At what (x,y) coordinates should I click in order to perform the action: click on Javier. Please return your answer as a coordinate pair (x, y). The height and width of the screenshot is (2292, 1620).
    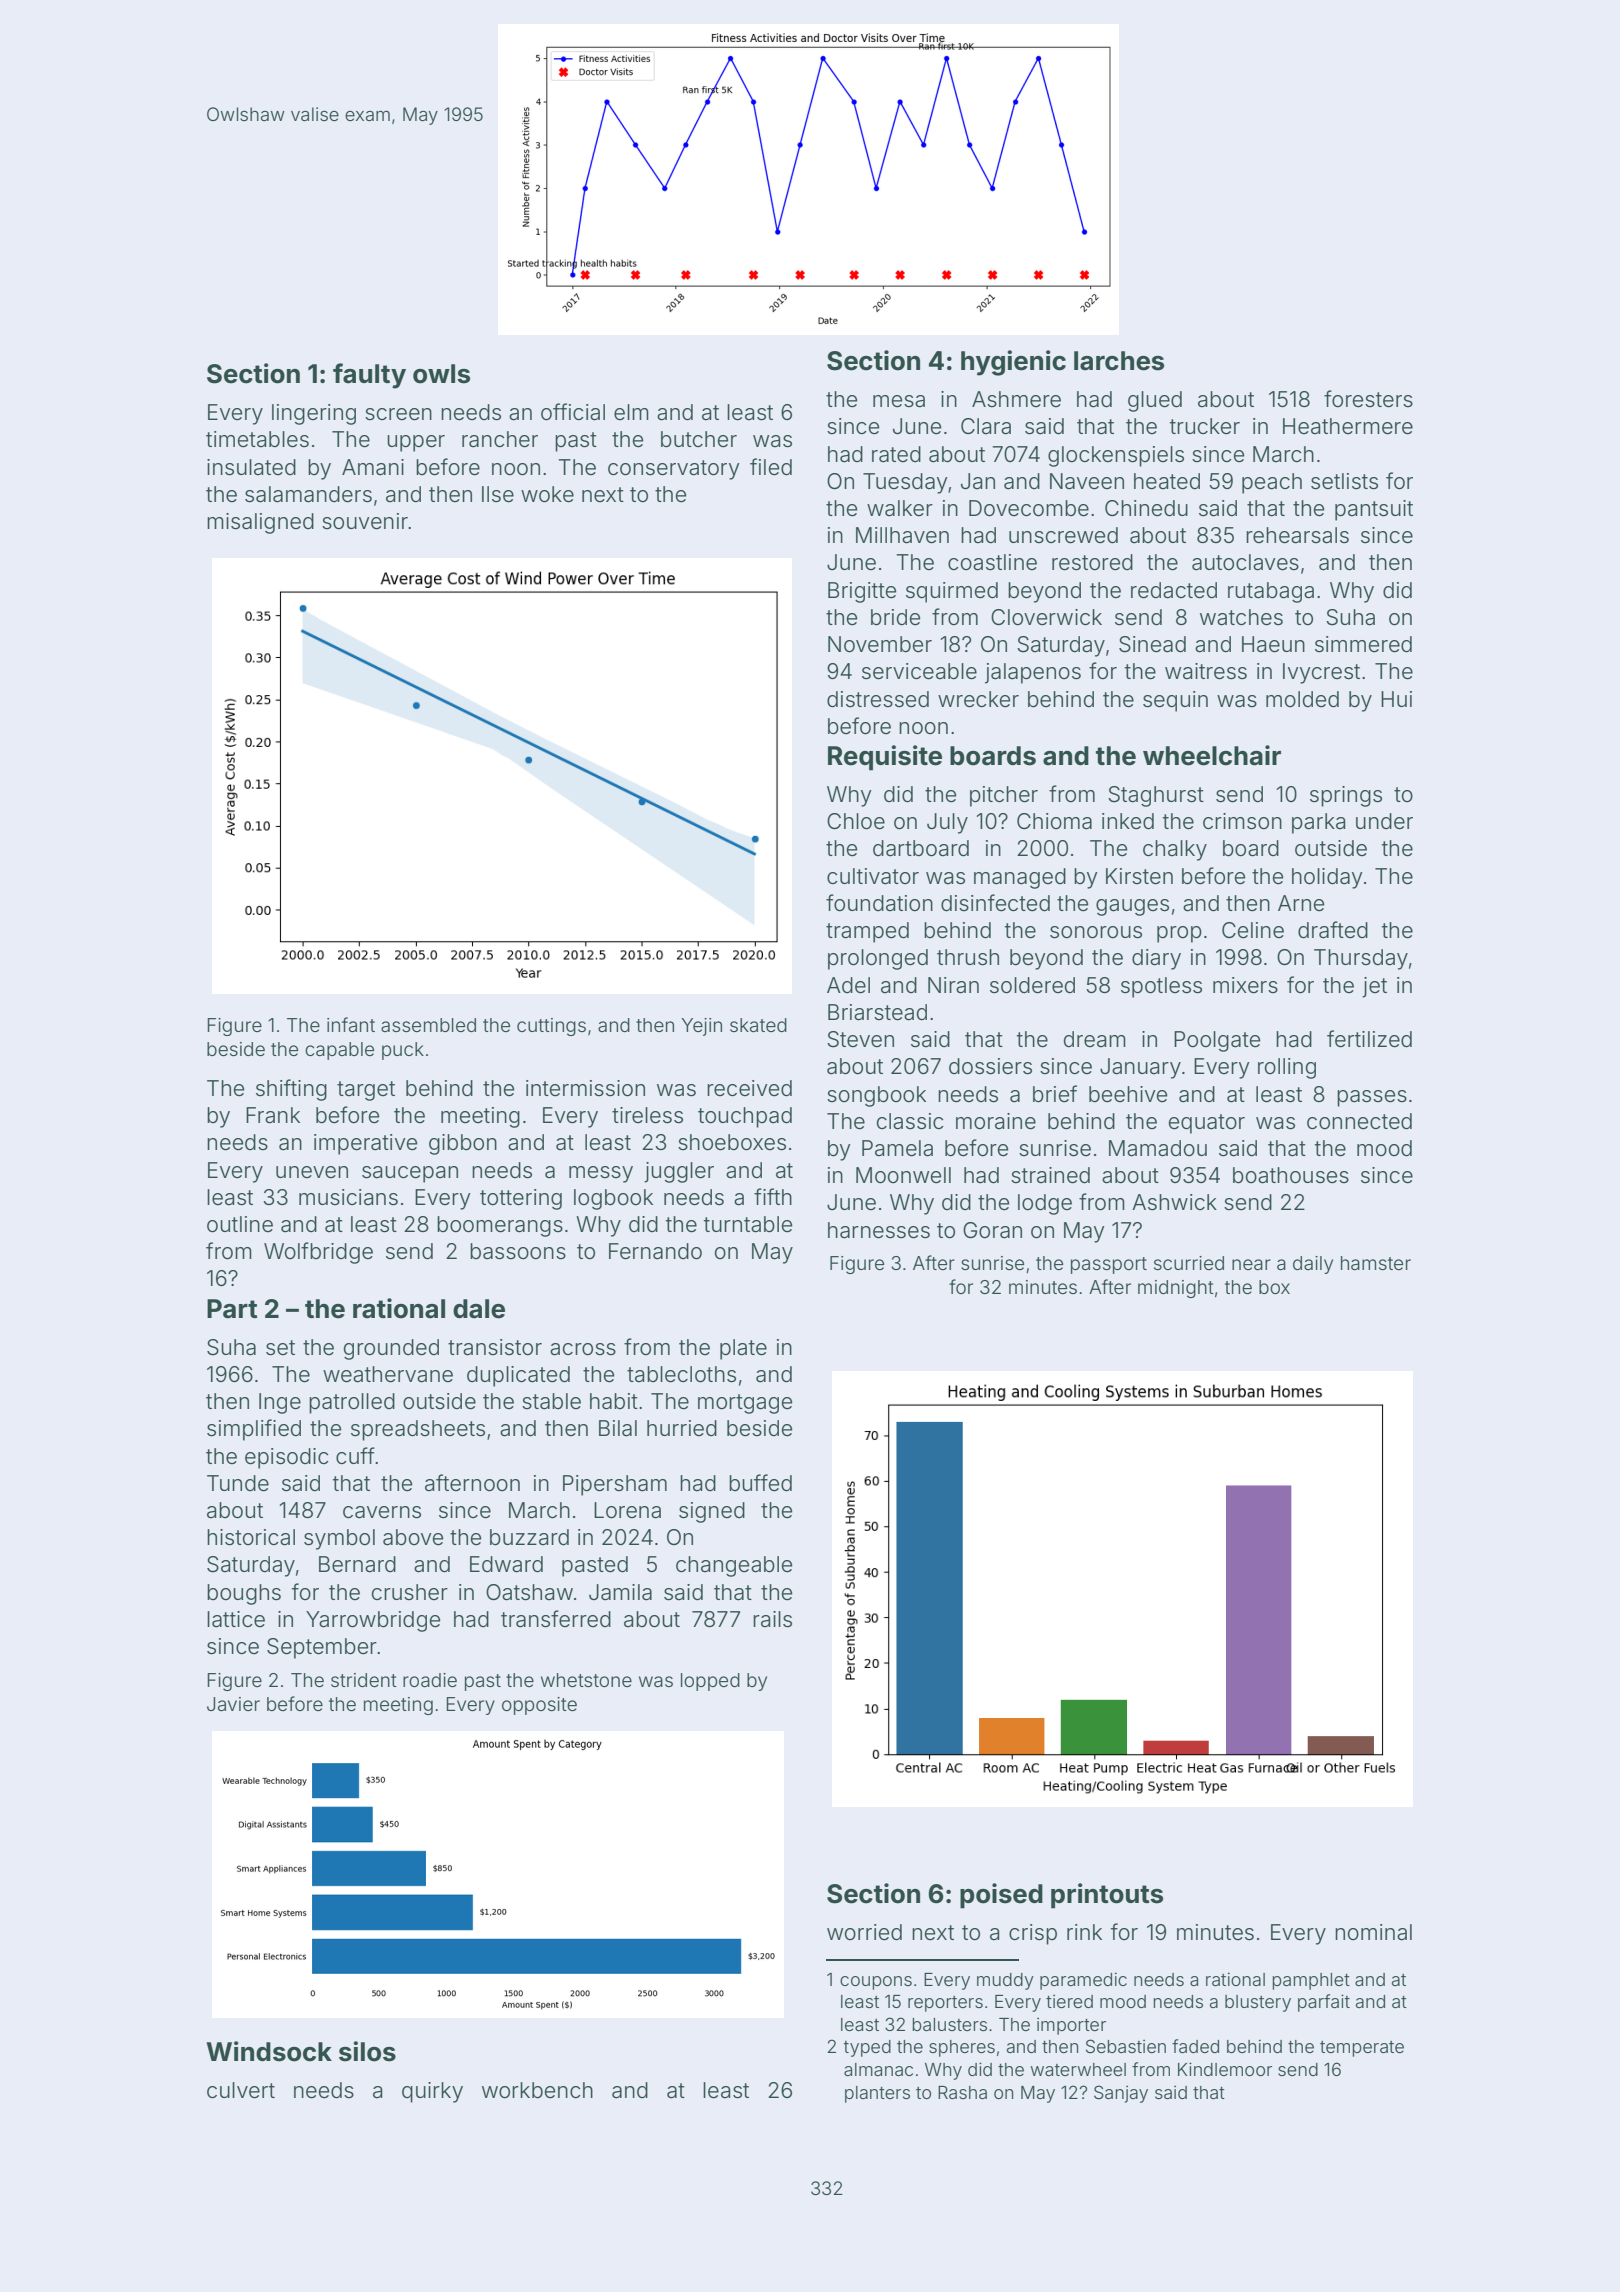
    Looking at the image, I should click on (233, 1704).
